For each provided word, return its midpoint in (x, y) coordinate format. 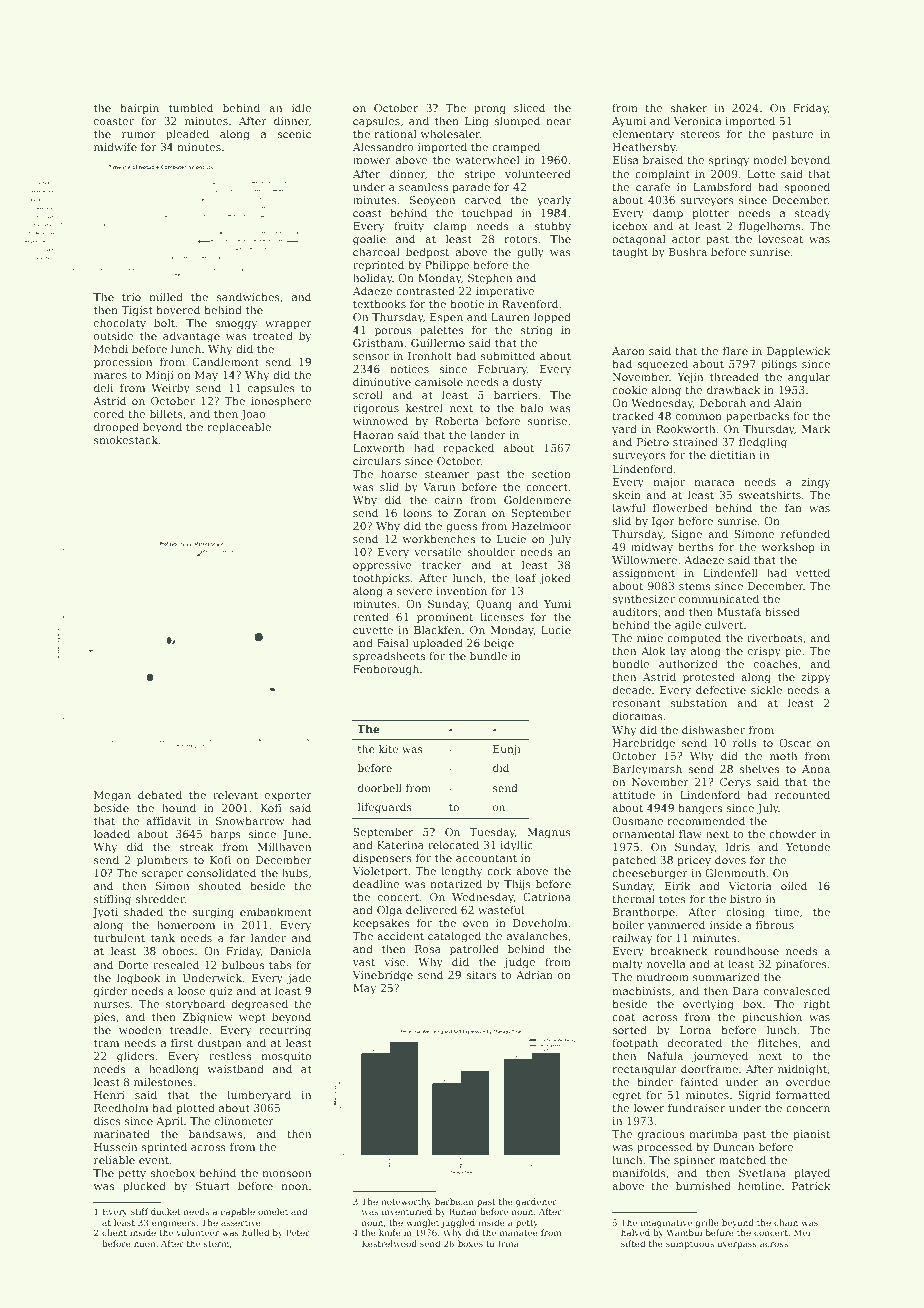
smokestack (126, 439)
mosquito (286, 1057)
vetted (813, 572)
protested (709, 677)
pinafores (801, 964)
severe (415, 592)
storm (216, 1244)
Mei (802, 1232)
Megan (112, 796)
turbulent (119, 937)
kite (388, 749)
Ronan (463, 1211)
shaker (688, 107)
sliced (529, 107)
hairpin (139, 108)
